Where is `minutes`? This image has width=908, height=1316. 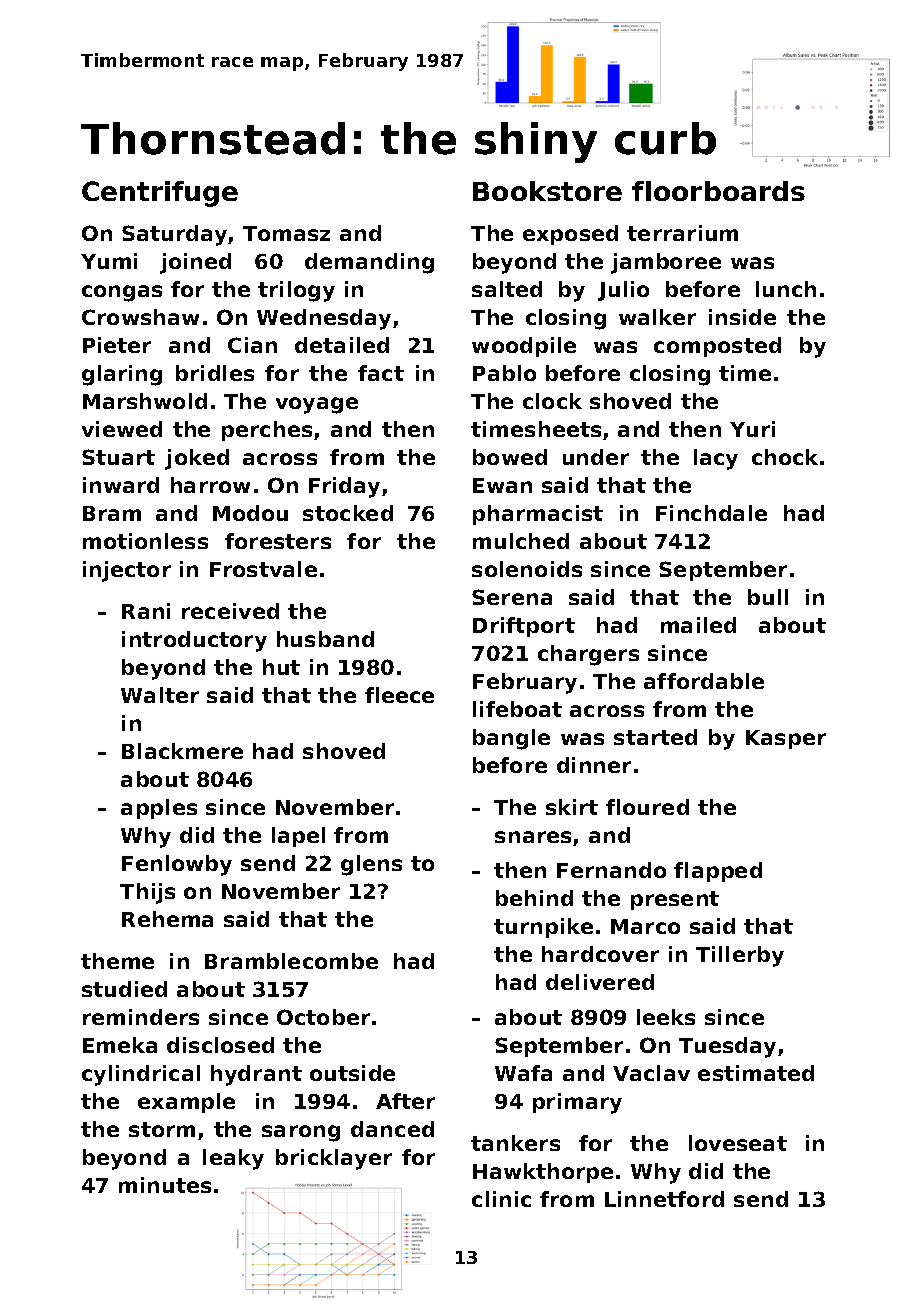
minutes is located at coordinates (165, 1185).
